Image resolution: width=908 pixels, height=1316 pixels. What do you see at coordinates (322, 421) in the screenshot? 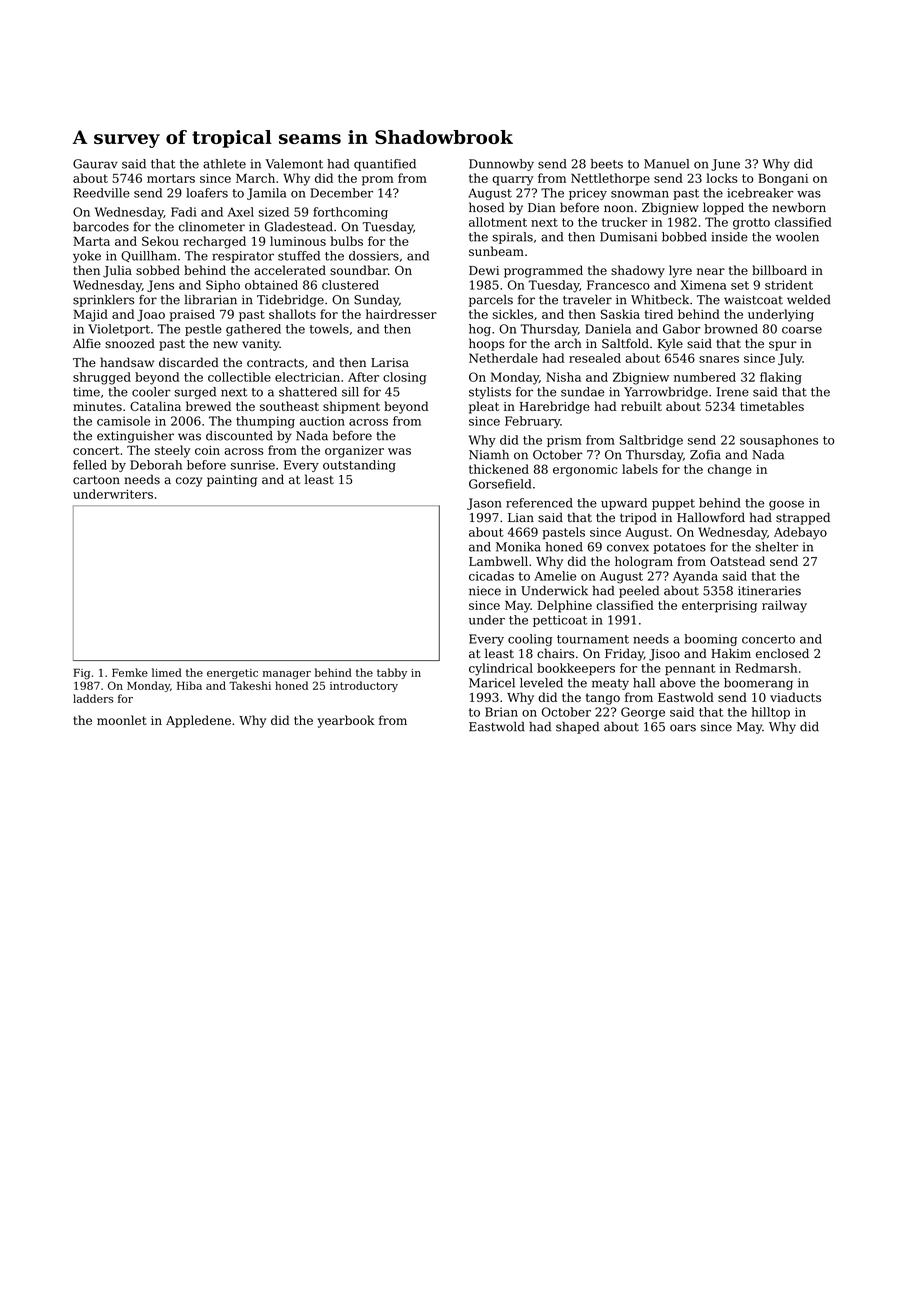
I see `auction` at bounding box center [322, 421].
